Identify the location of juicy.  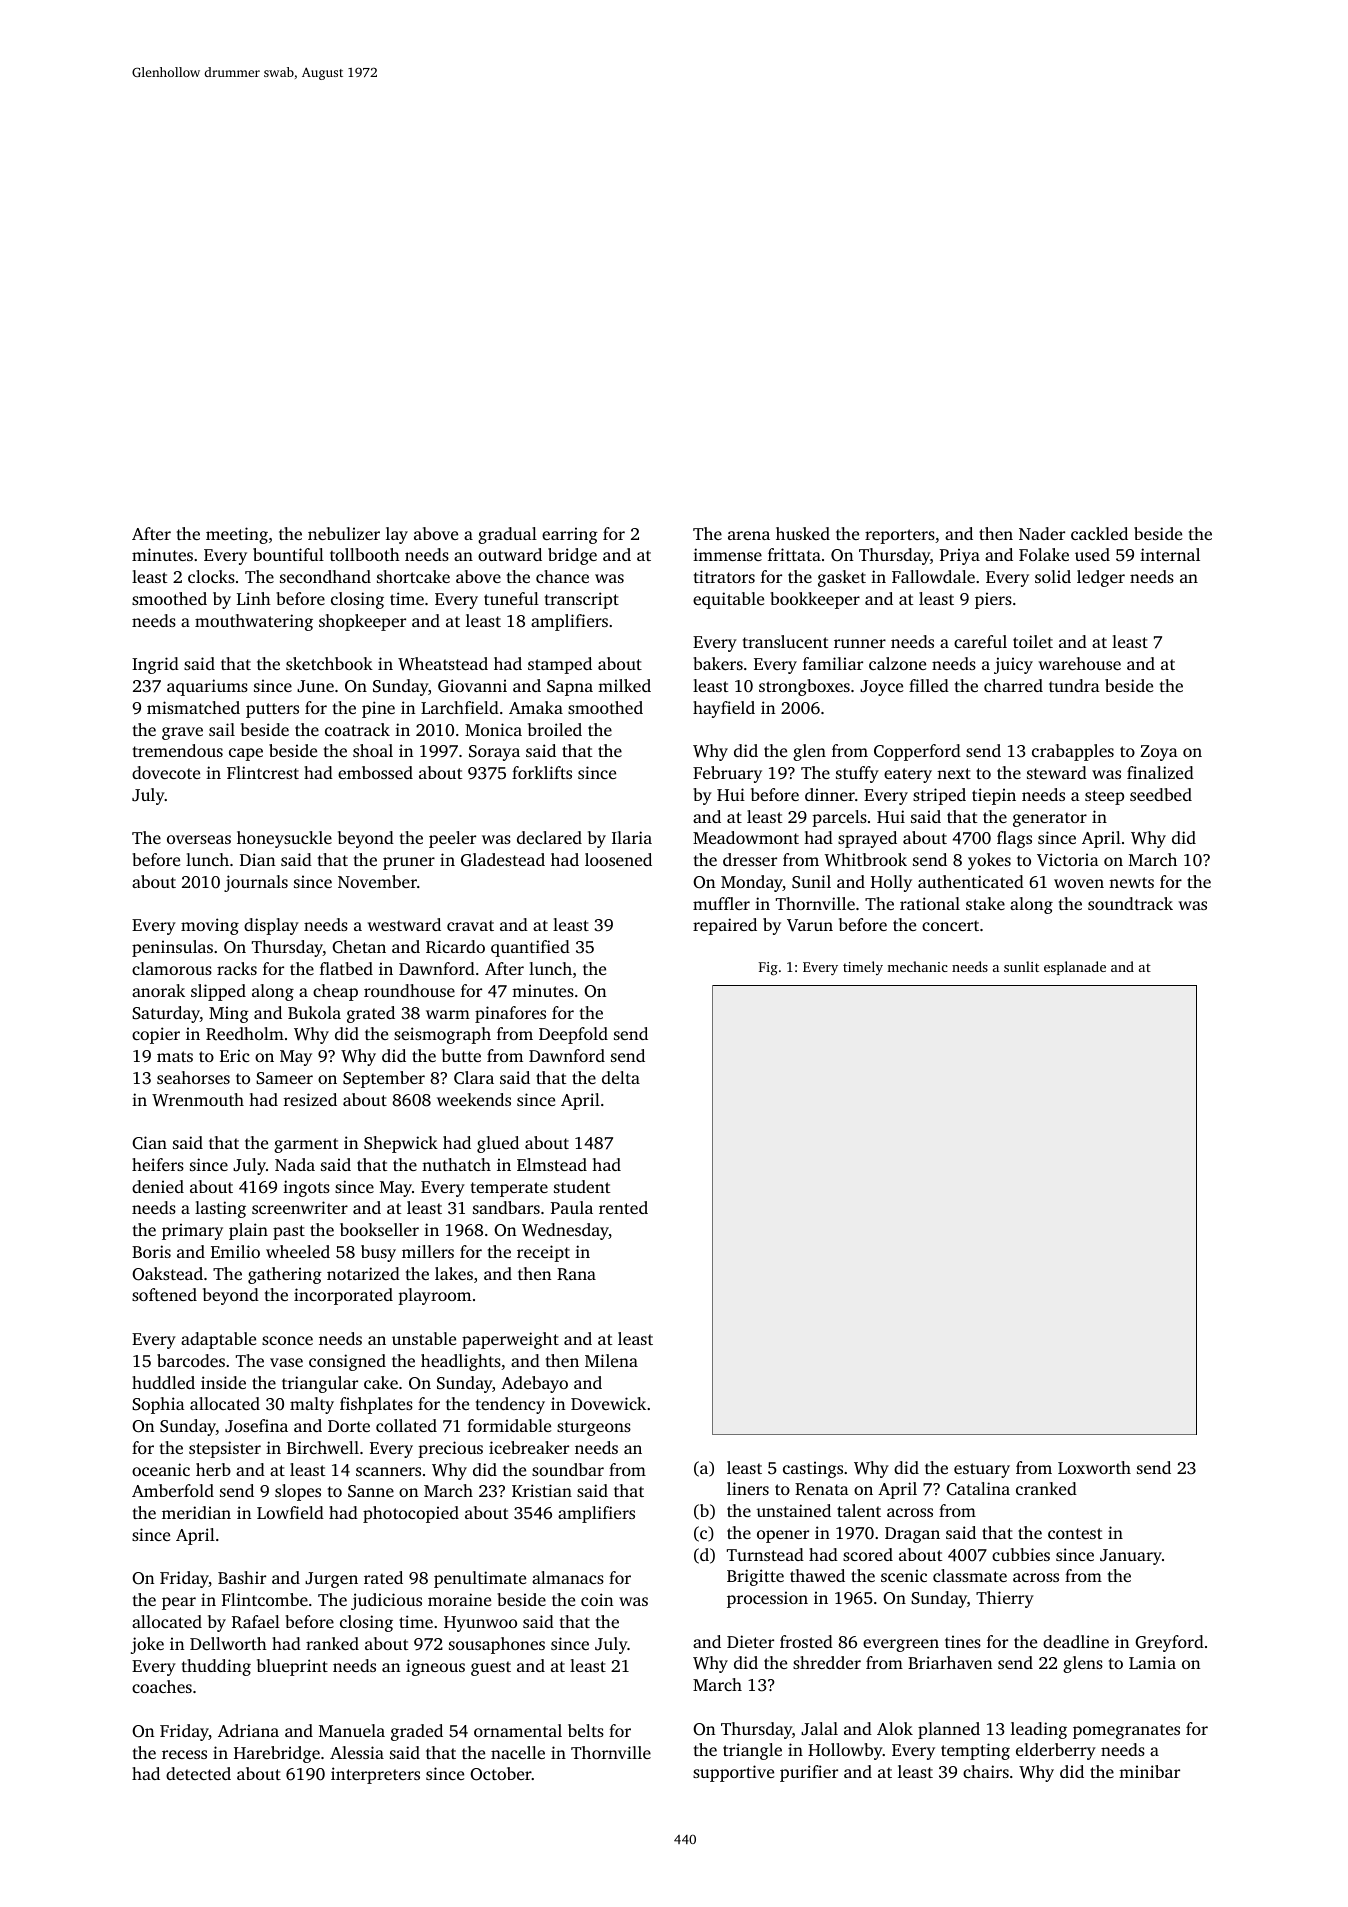
(1013, 665).
